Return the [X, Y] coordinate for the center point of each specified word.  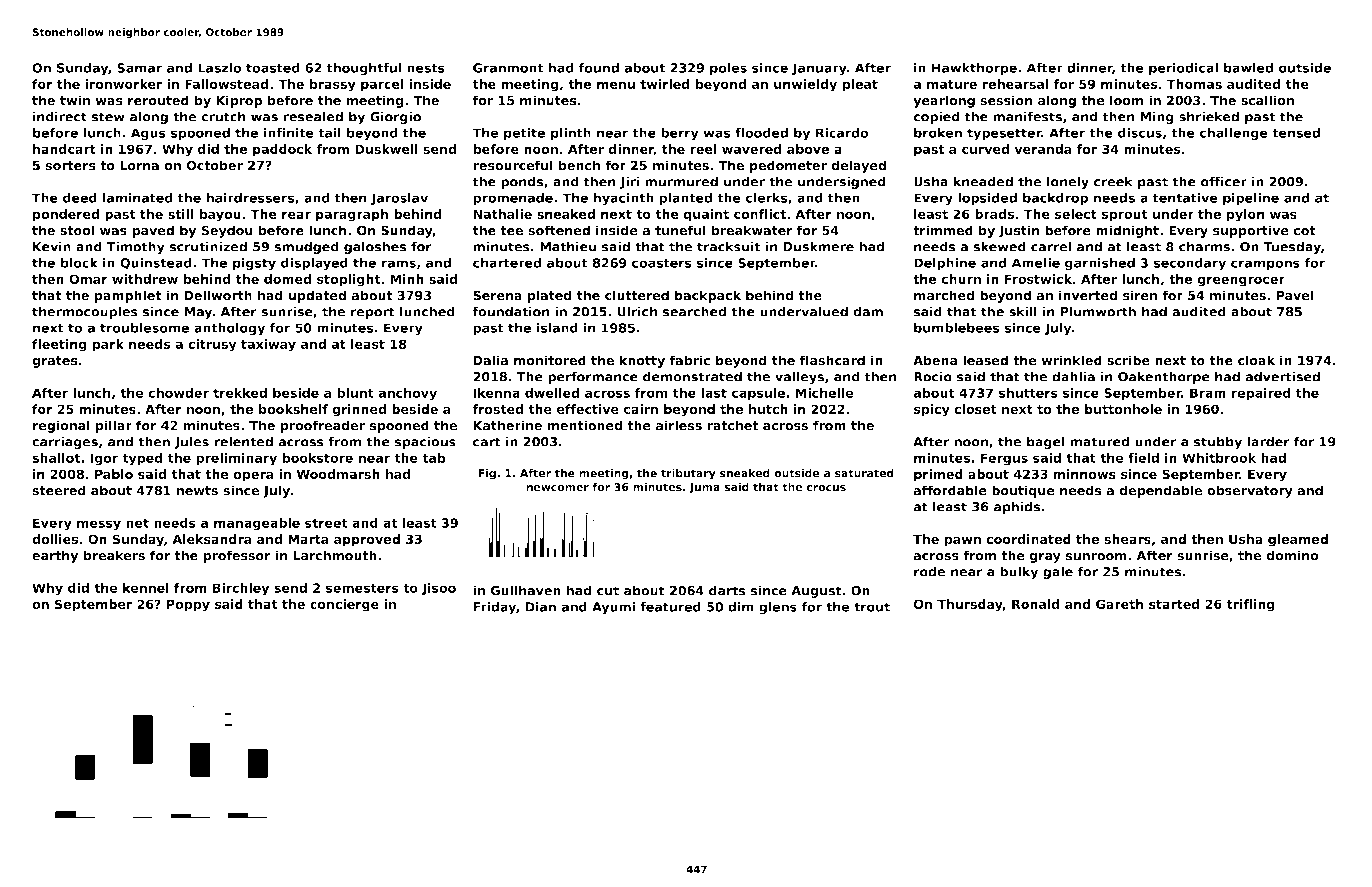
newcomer [557, 488]
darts [727, 590]
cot [1304, 231]
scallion [1267, 100]
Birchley [241, 589]
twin [75, 100]
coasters [662, 263]
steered [59, 490]
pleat [860, 85]
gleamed [1298, 540]
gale [1058, 572]
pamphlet [128, 296]
